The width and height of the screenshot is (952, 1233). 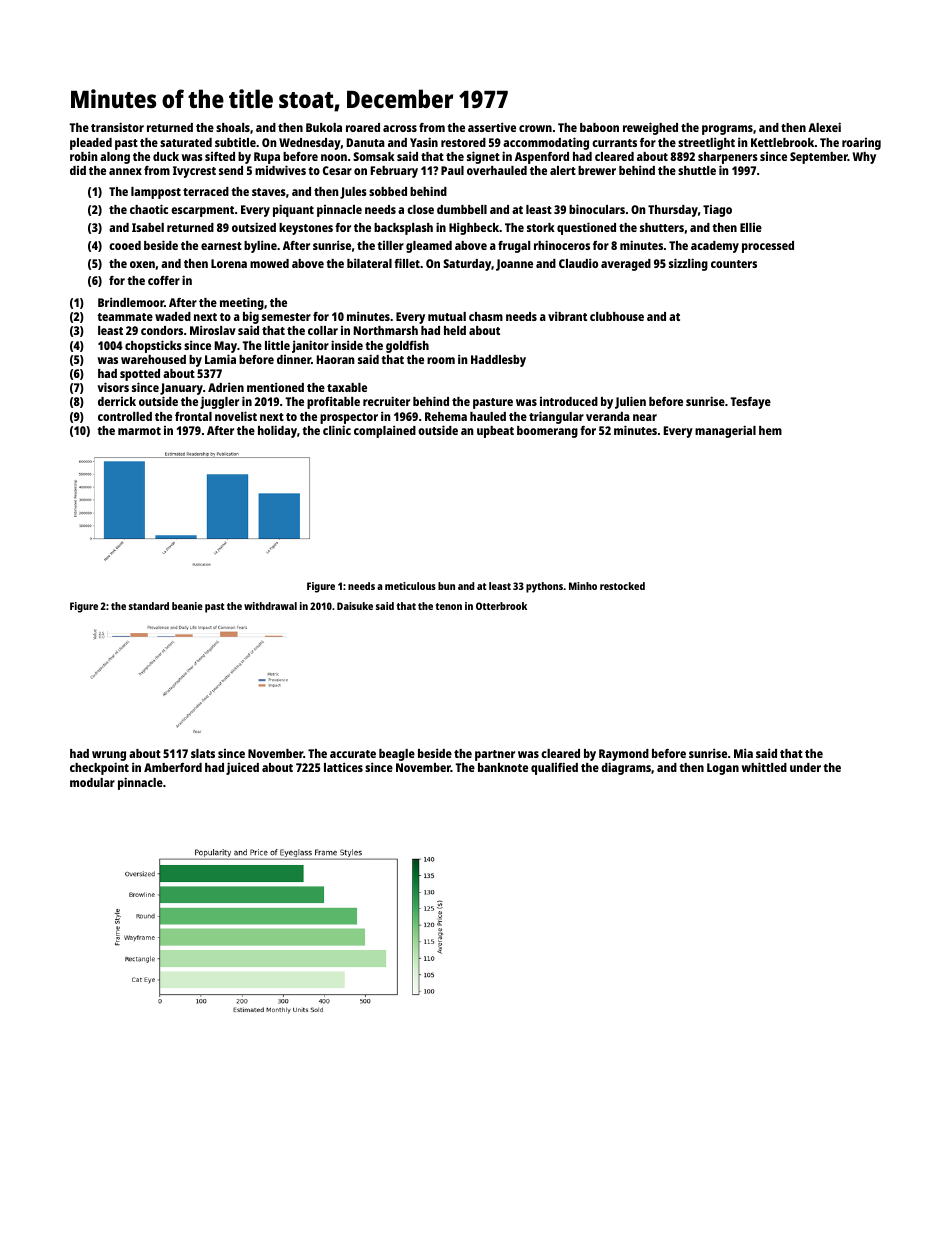 I want to click on vibrant, so click(x=567, y=316).
